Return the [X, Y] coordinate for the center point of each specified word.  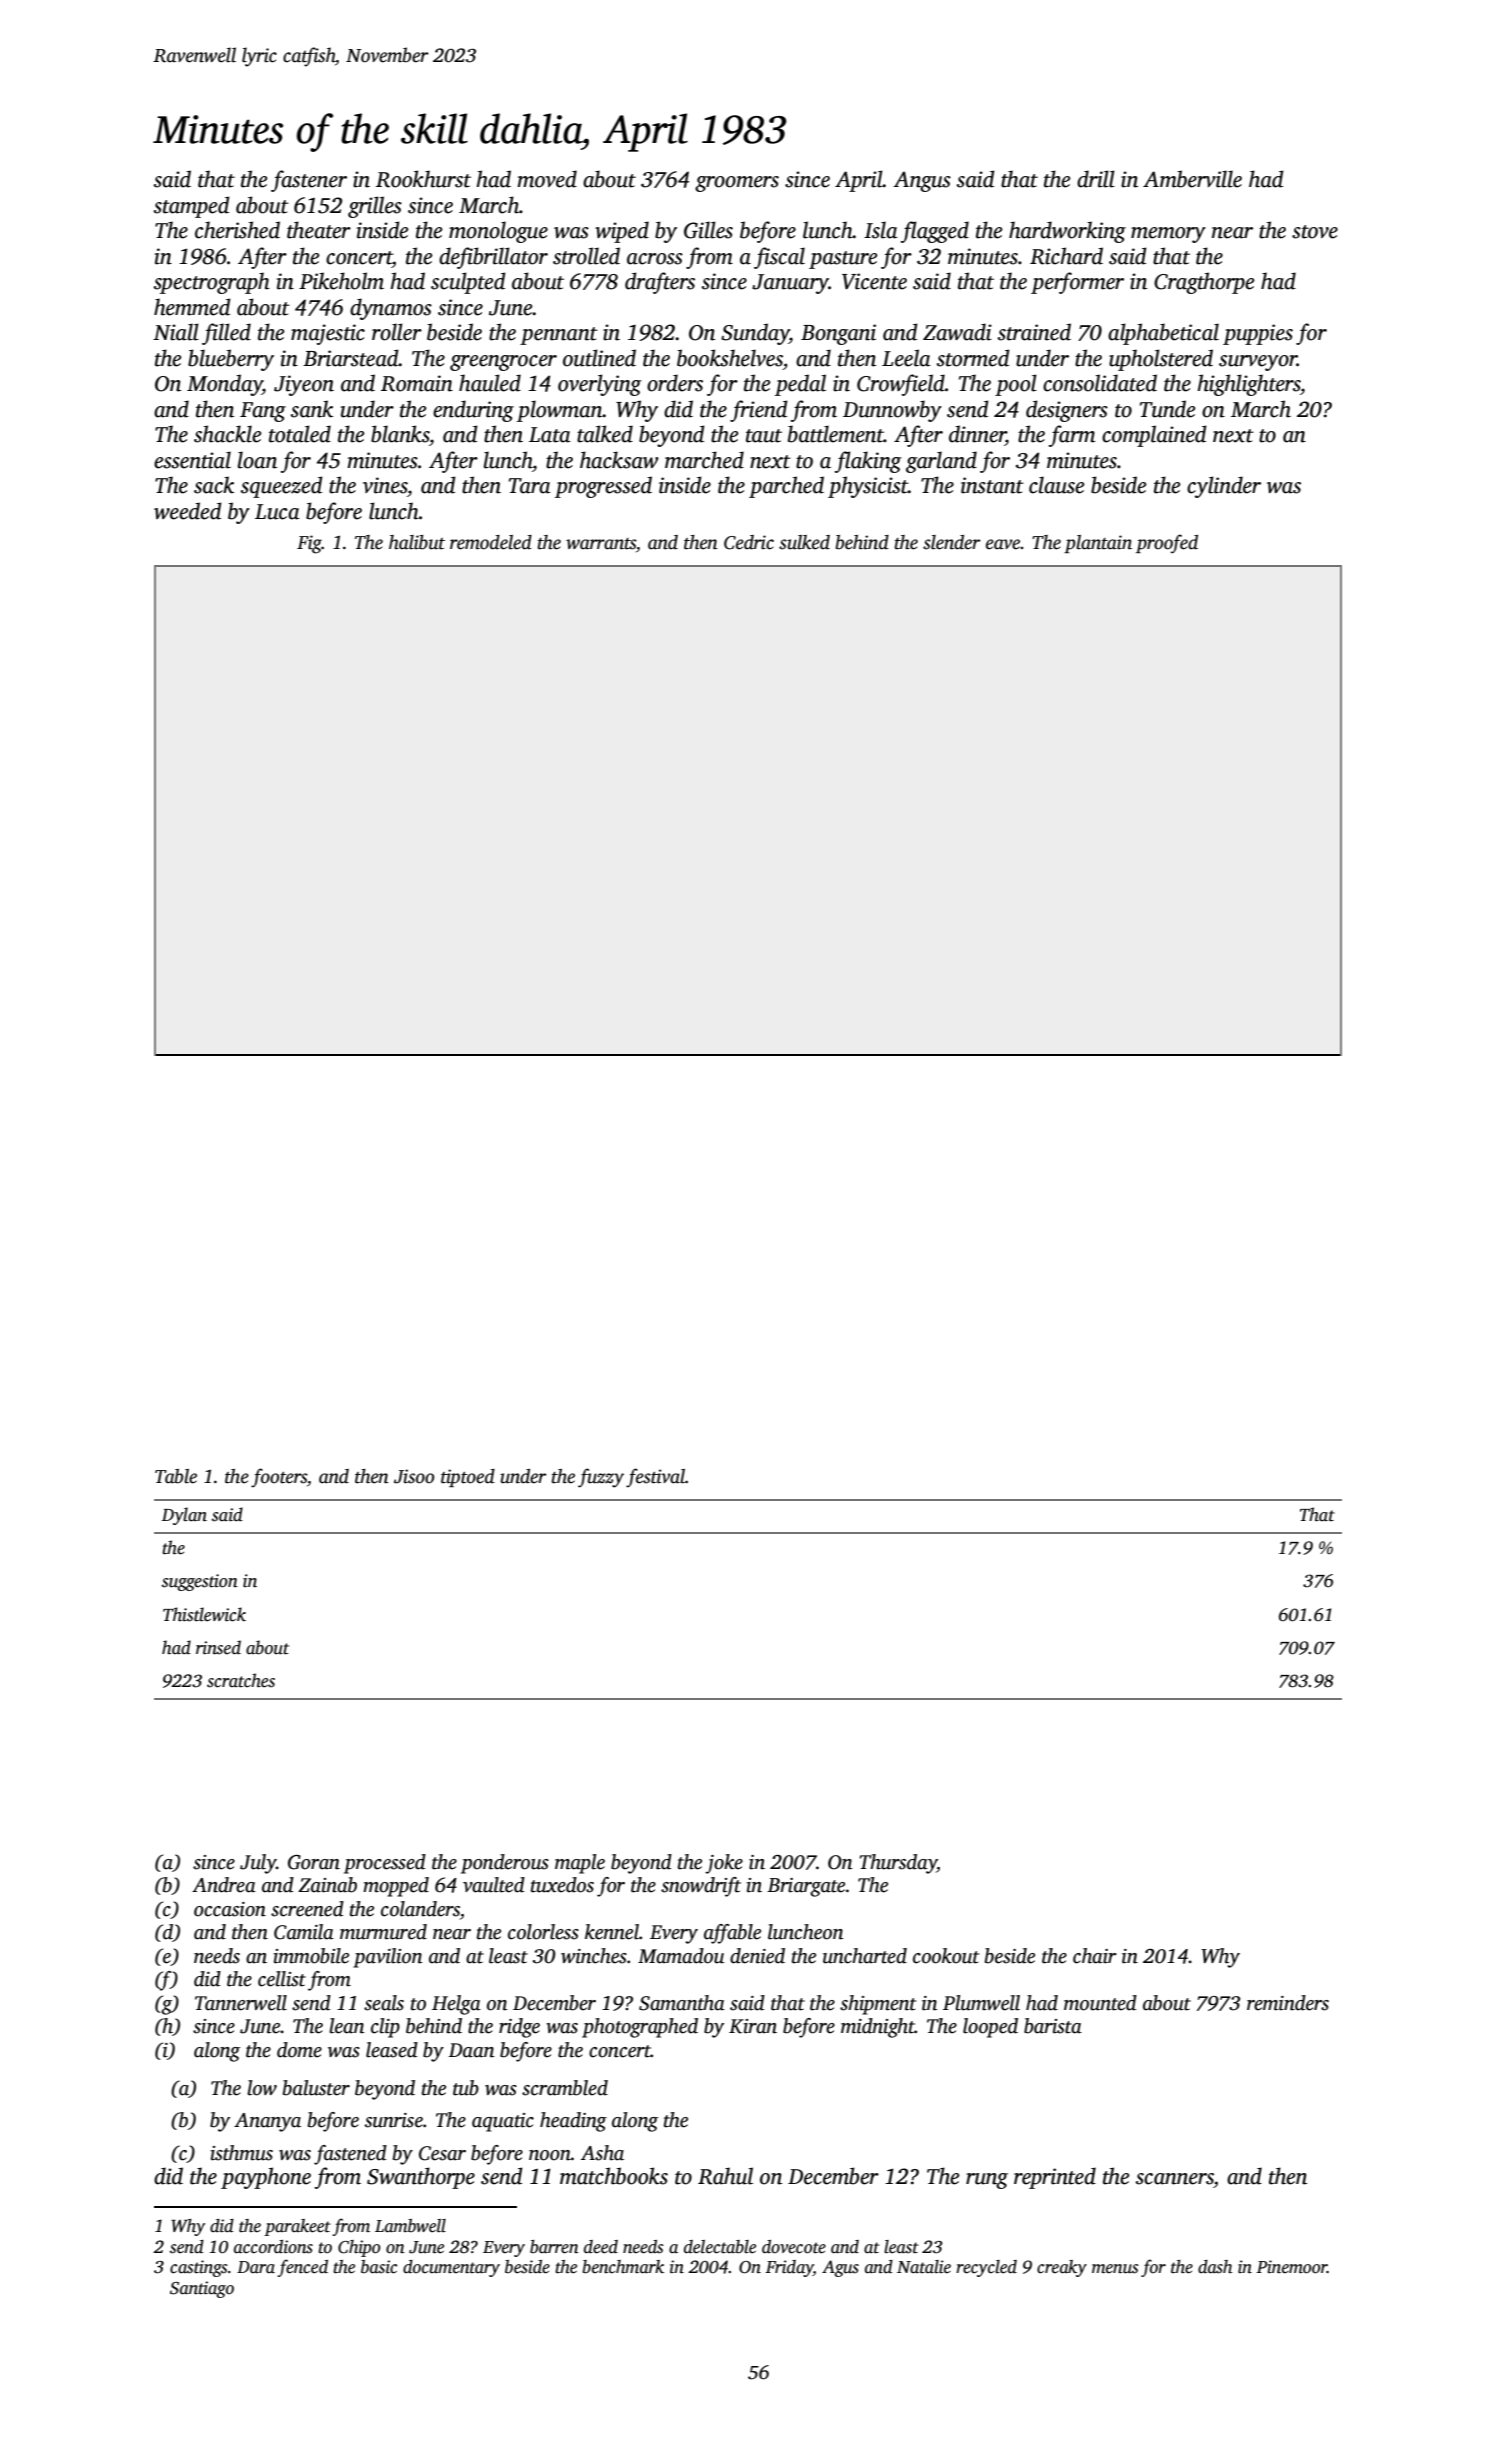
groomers [737, 184]
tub [466, 2088]
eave [1003, 544]
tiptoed [468, 1478]
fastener [309, 181]
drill [1096, 179]
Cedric [749, 542]
